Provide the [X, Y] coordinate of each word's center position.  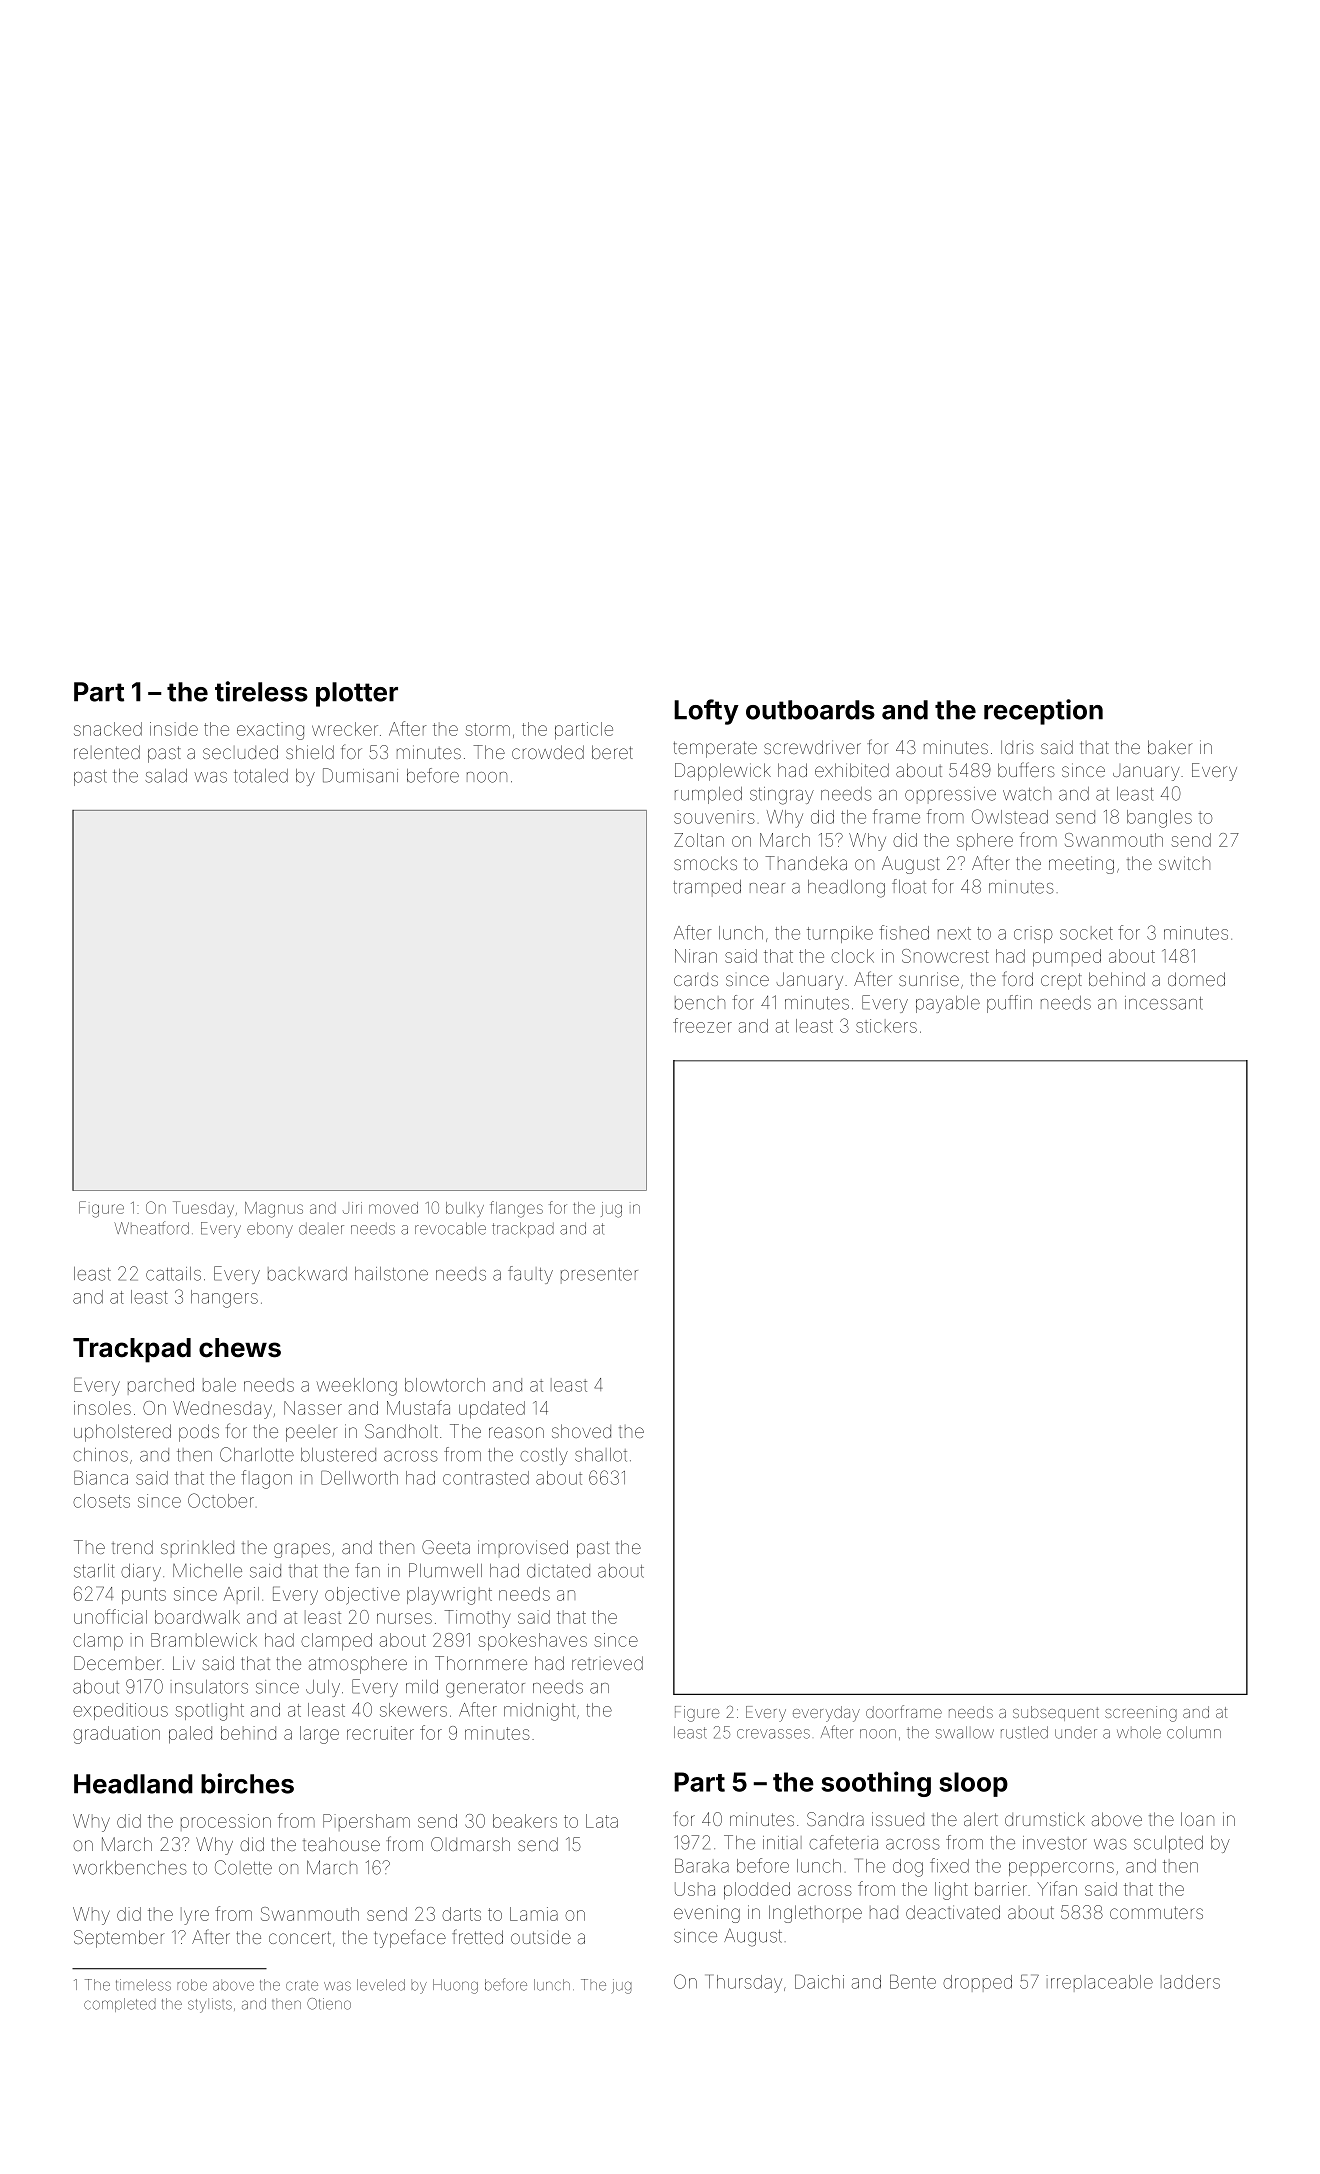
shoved [581, 1431]
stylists [210, 2005]
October [221, 1500]
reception [1043, 712]
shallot [601, 1455]
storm [487, 729]
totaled [261, 776]
